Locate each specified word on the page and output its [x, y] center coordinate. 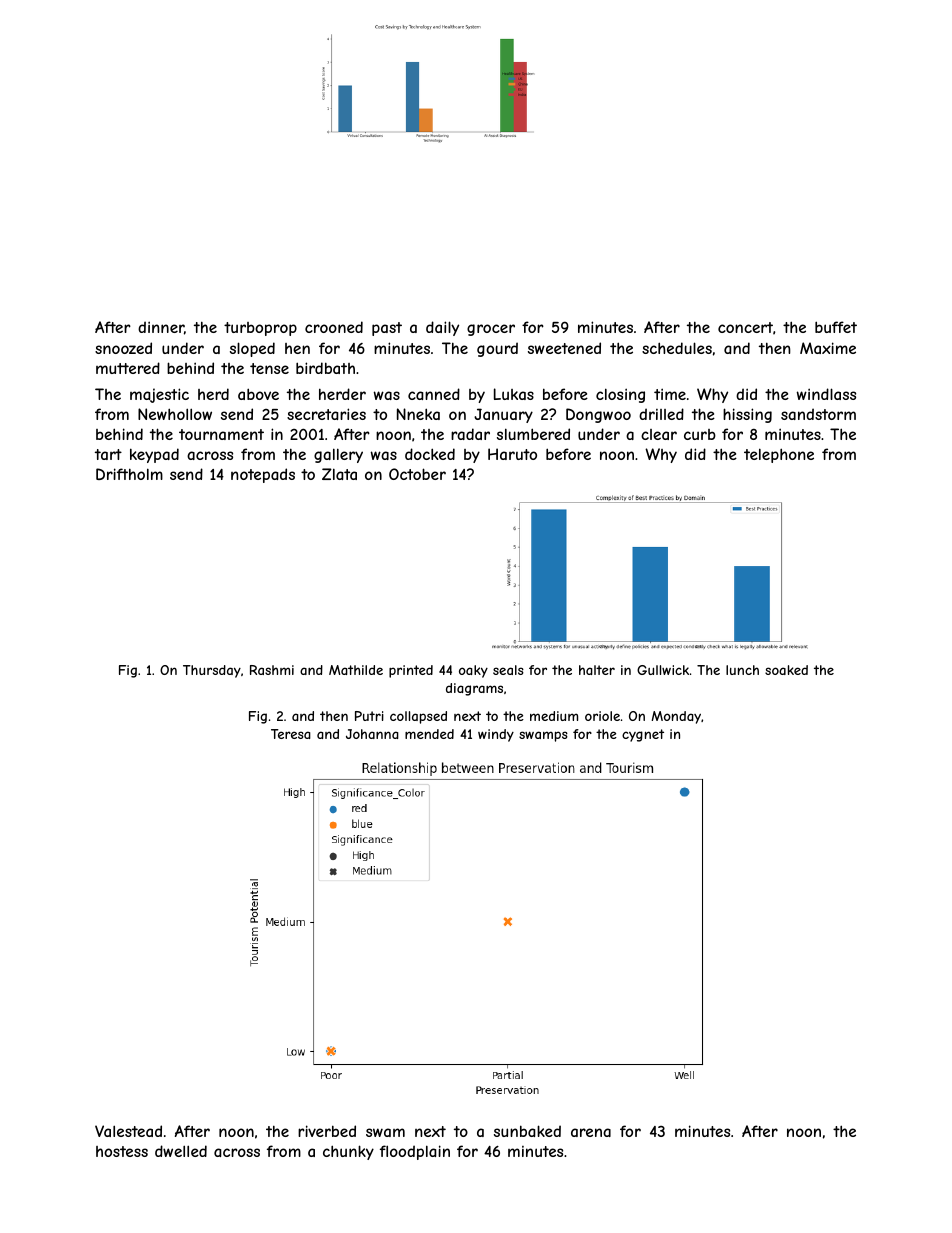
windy [496, 735]
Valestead [128, 1131]
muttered [128, 368]
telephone [779, 455]
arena [591, 1132]
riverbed [327, 1131]
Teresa [291, 734]
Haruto [512, 454]
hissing [747, 415]
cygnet [643, 735]
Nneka [418, 414]
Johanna [372, 734]
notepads [263, 475]
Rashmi [272, 670]
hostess [122, 1151]
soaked [786, 670]
